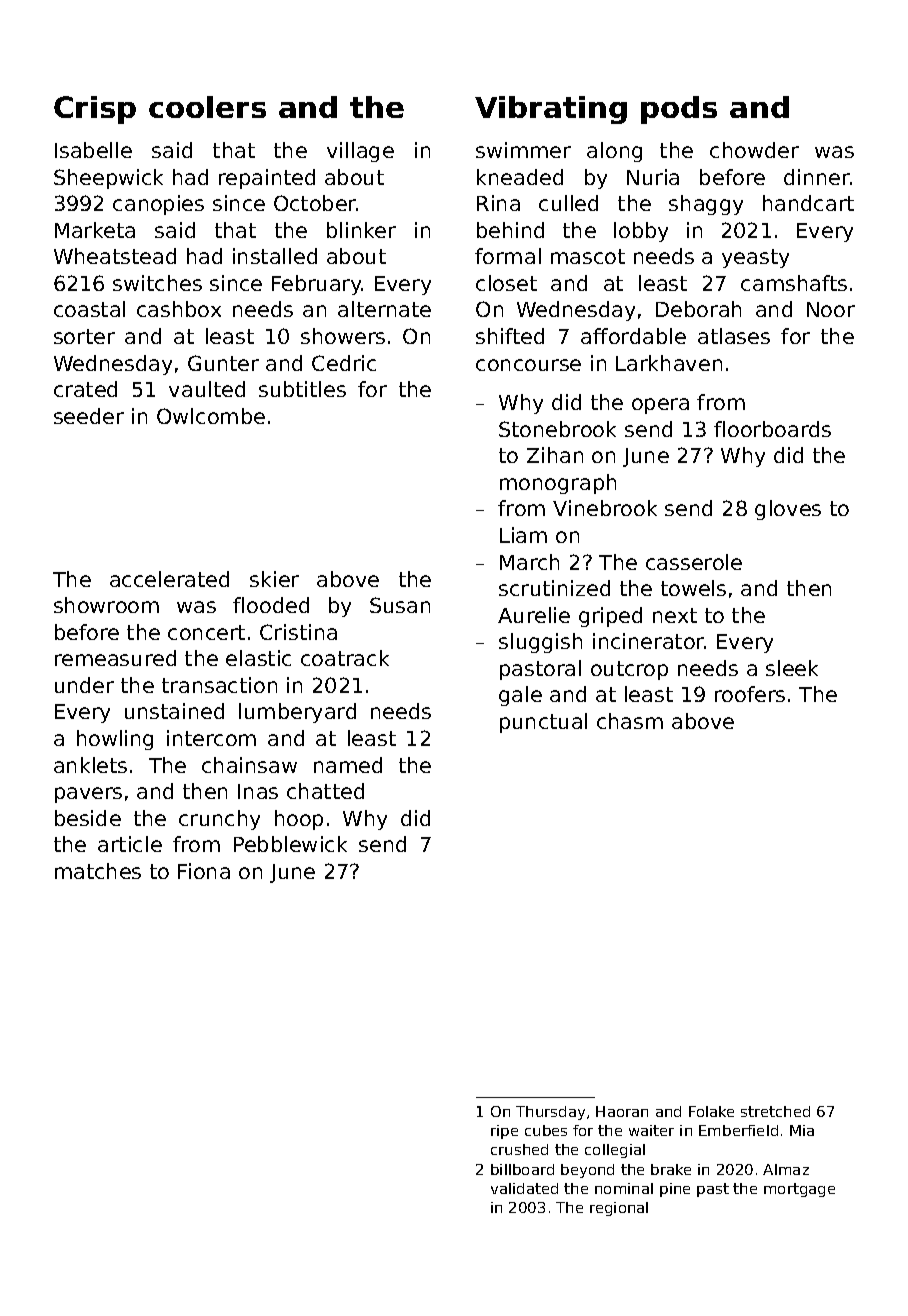  What do you see at coordinates (204, 871) in the screenshot?
I see `Fiona` at bounding box center [204, 871].
